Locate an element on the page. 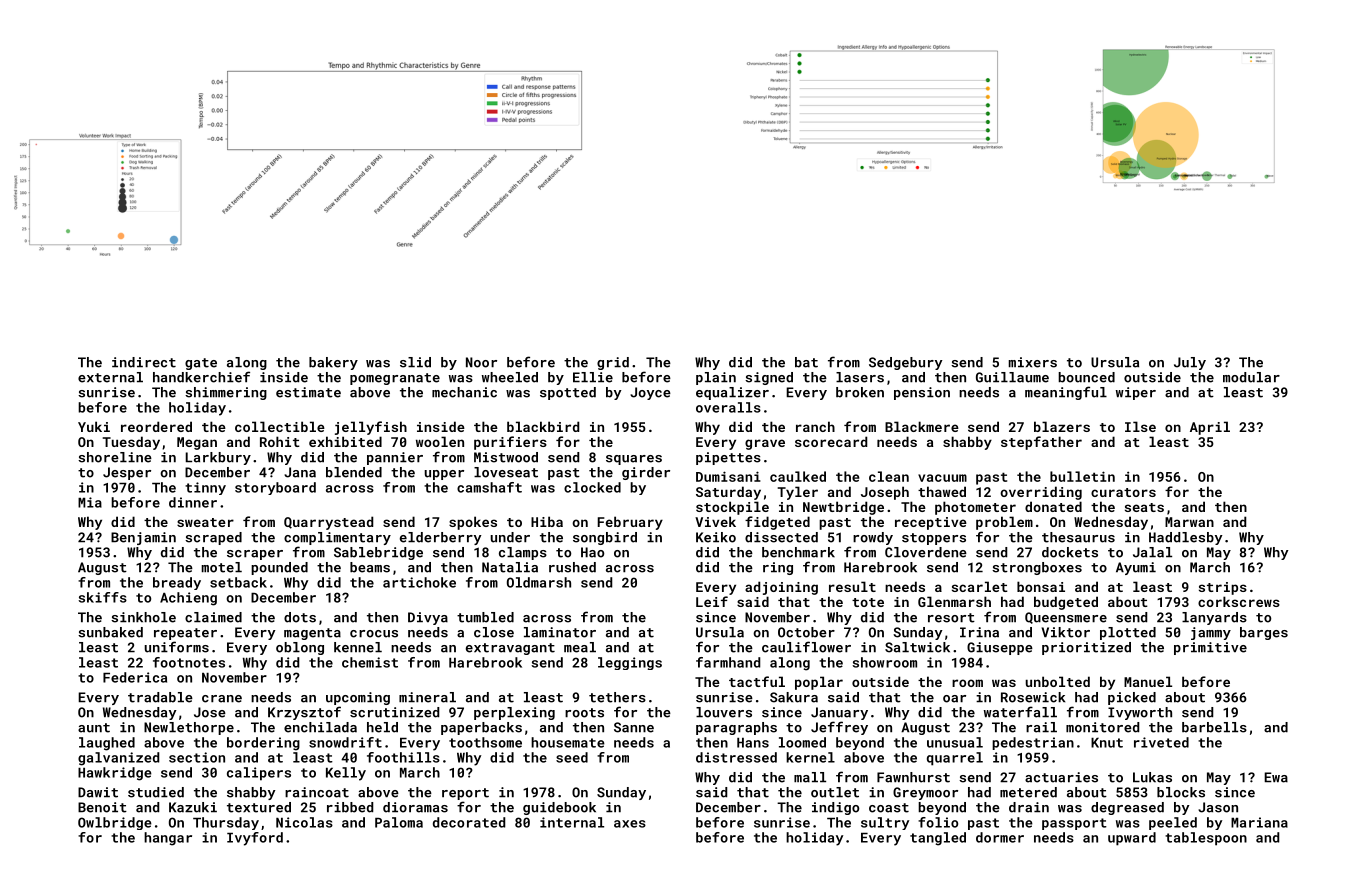  hangar is located at coordinates (168, 839).
